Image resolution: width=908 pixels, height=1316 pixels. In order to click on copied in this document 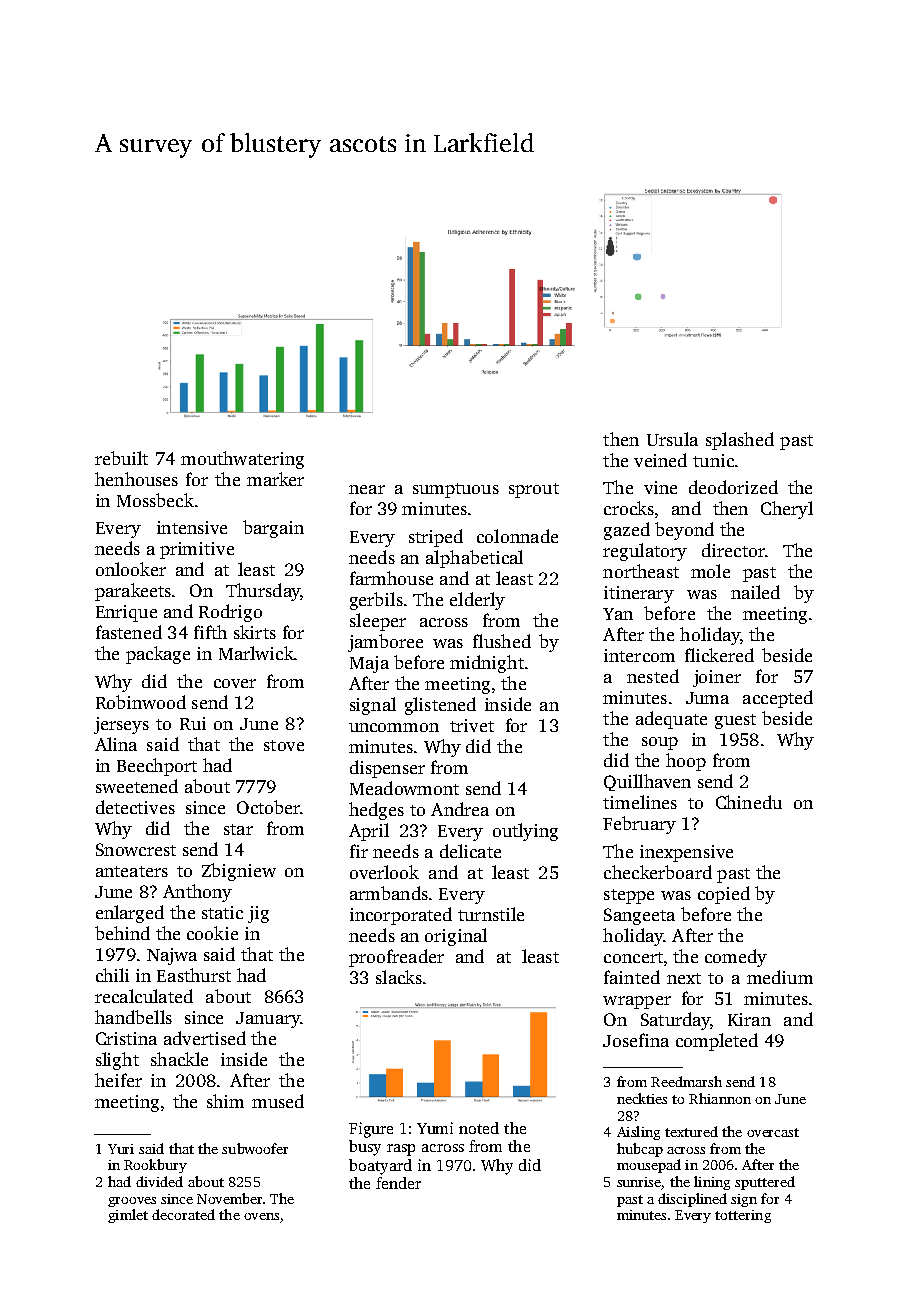, I will do `click(724, 895)`.
